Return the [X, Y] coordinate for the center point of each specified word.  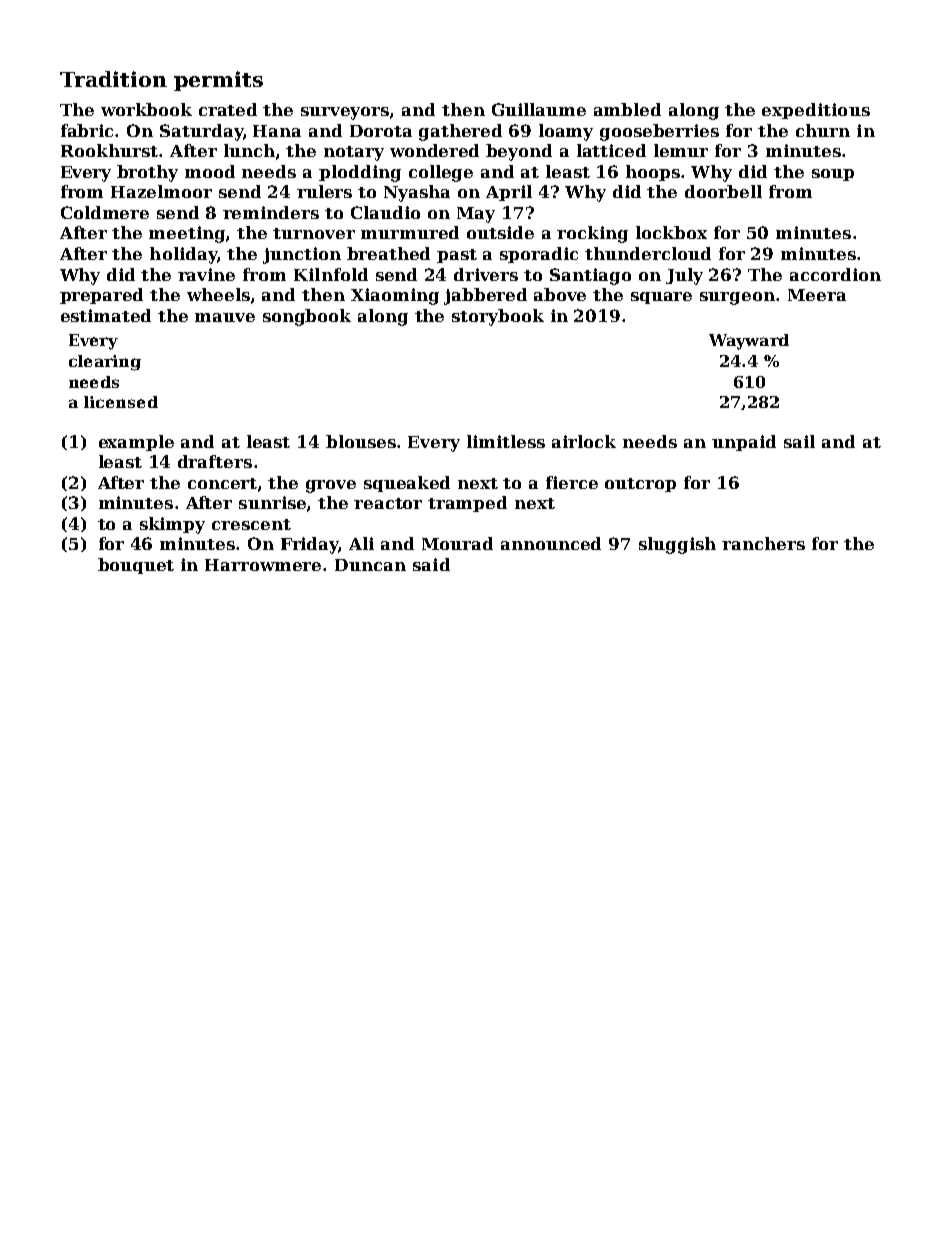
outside [500, 232]
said [431, 564]
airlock [584, 441]
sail [799, 441]
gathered [460, 132]
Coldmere [105, 212]
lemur [681, 150]
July [684, 276]
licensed [121, 402]
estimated [106, 315]
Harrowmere [263, 565]
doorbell [723, 191]
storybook [498, 317]
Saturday [201, 132]
